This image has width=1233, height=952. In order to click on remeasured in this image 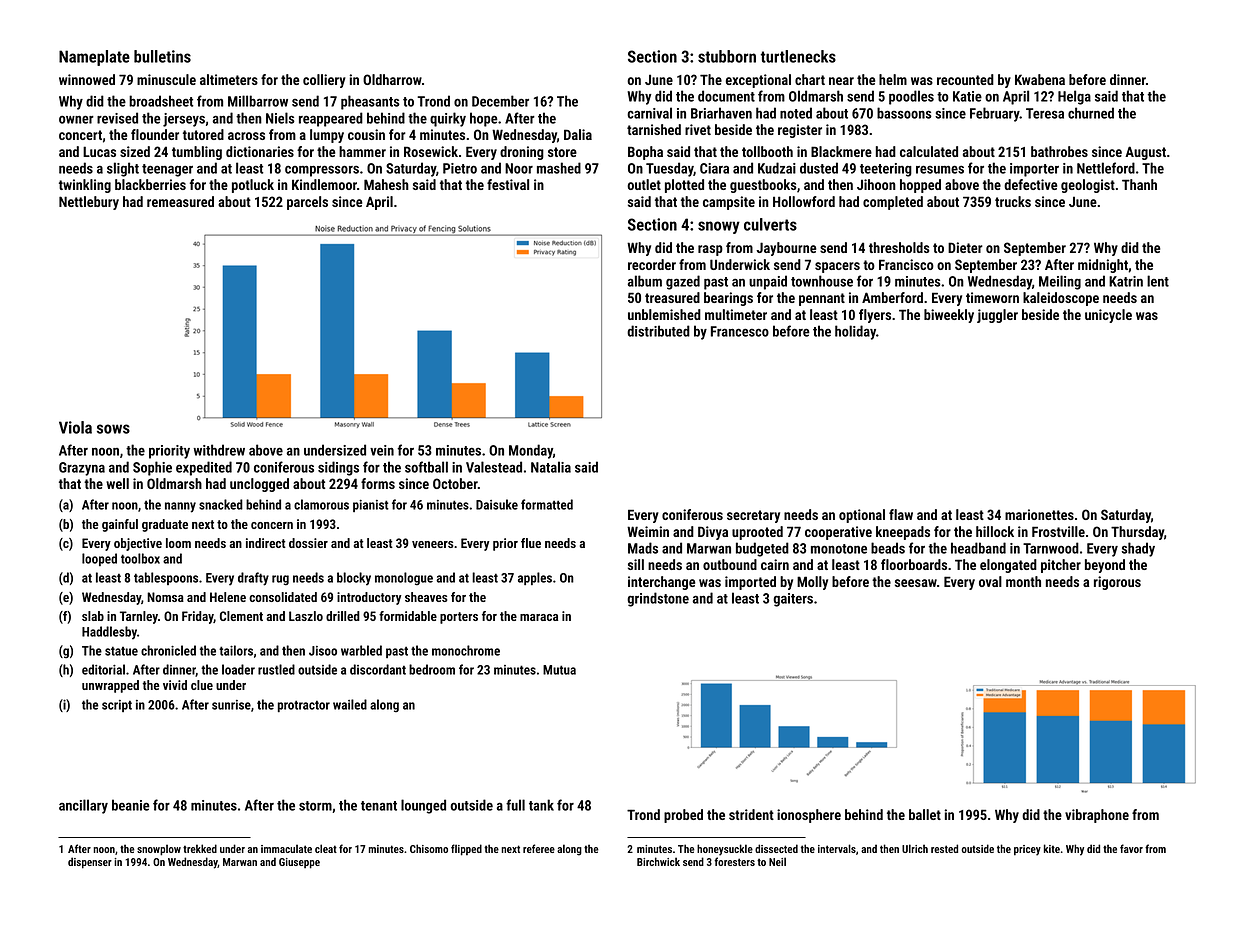, I will do `click(180, 201)`.
